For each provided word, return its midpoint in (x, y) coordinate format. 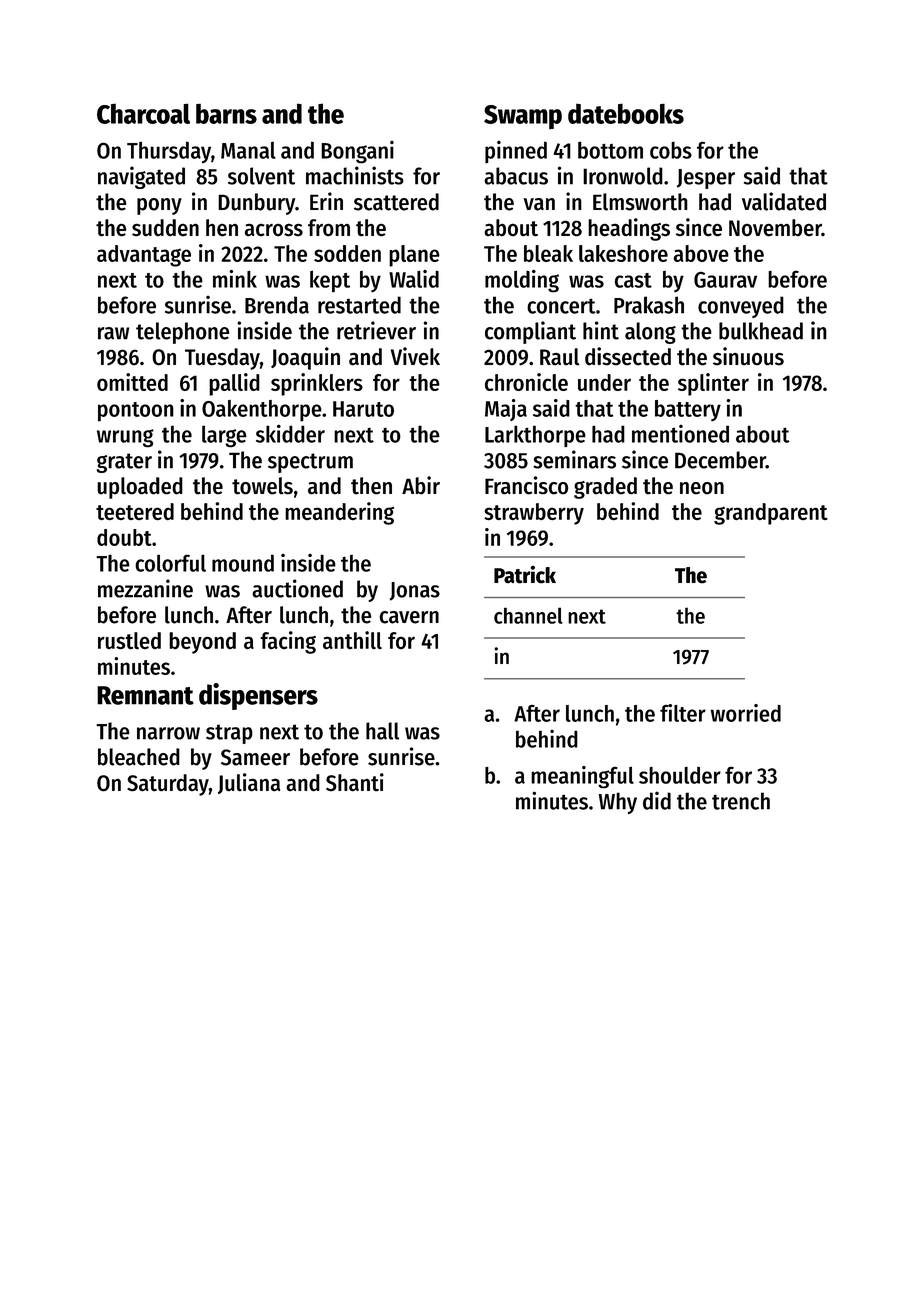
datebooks (626, 113)
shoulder (680, 775)
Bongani (357, 152)
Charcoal (143, 113)
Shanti (355, 782)
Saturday (168, 785)
